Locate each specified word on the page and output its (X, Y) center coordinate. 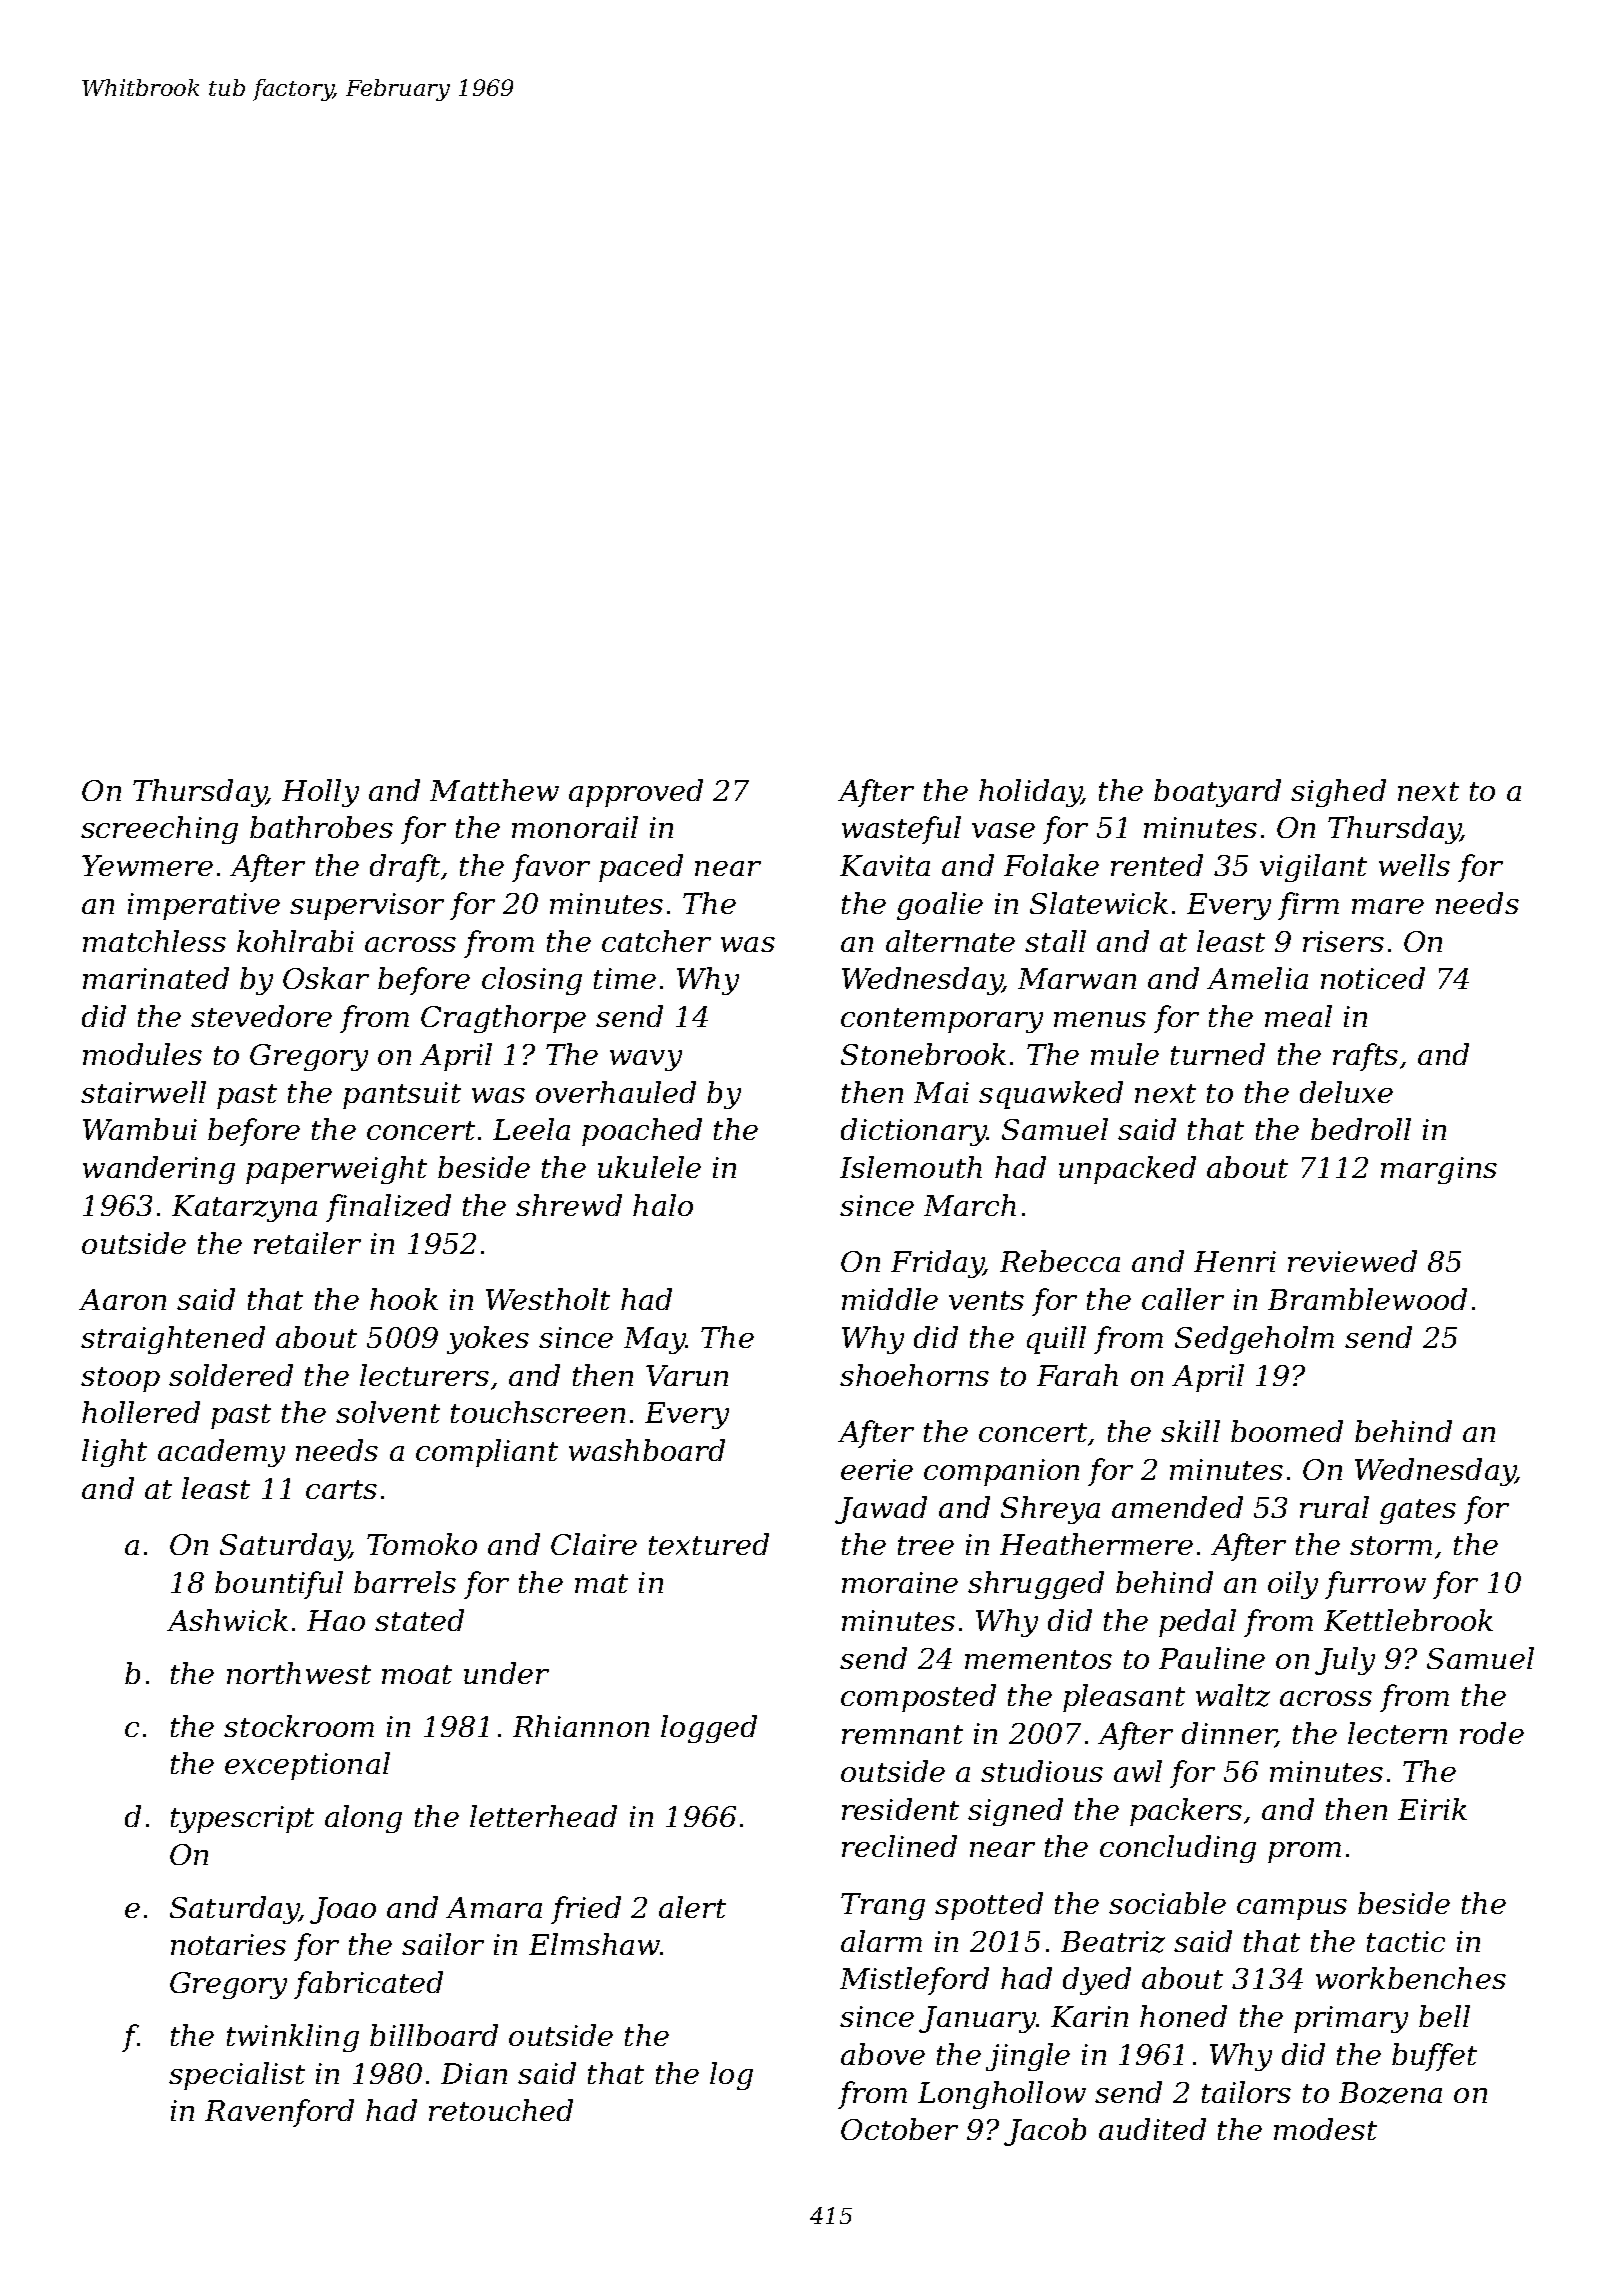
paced (641, 868)
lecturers (424, 1375)
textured (709, 1544)
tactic (1406, 1941)
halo (663, 1205)
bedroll (1361, 1129)
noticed (1373, 978)
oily (1293, 1585)
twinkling (293, 2038)
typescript (242, 1819)
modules (142, 1054)
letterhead (543, 1816)
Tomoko (422, 1544)
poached (642, 1132)
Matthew (494, 790)
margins (1439, 1170)
